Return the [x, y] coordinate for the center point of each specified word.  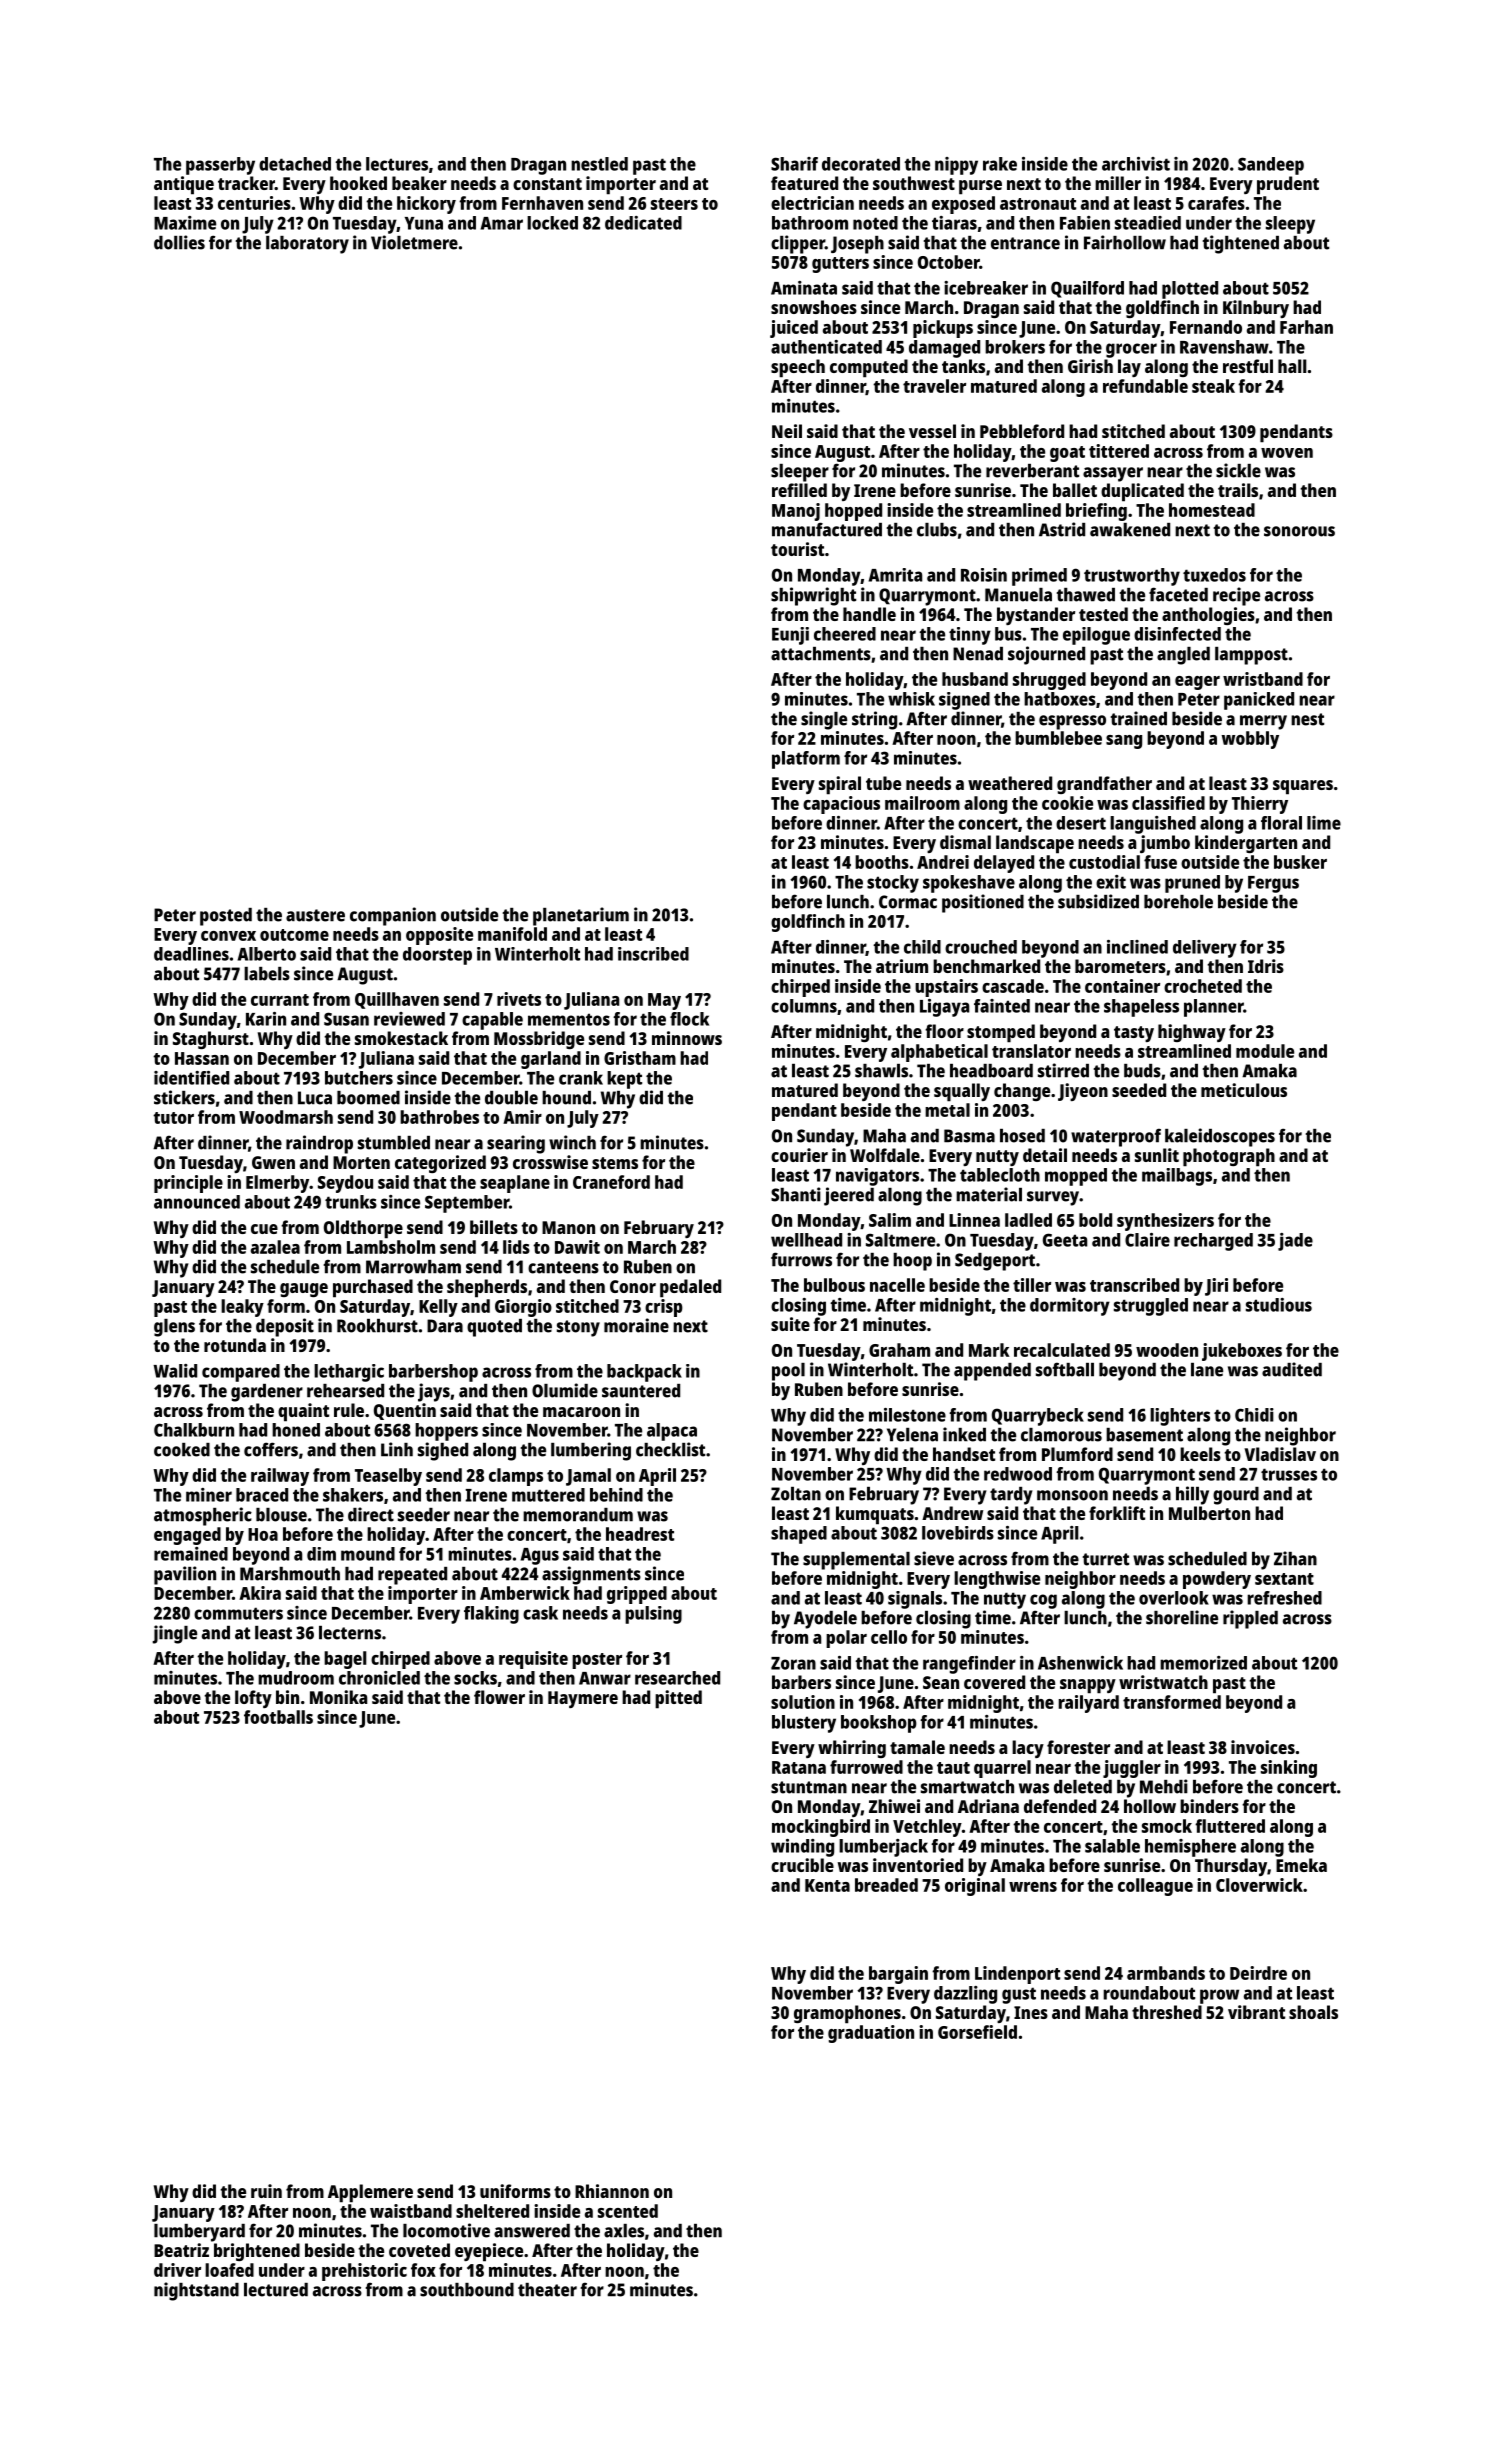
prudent [1288, 185]
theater [547, 2290]
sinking [1289, 1769]
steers [674, 204]
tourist [797, 549]
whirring [852, 1749]
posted [226, 917]
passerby [220, 166]
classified [1168, 803]
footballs [278, 1717]
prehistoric [364, 2272]
